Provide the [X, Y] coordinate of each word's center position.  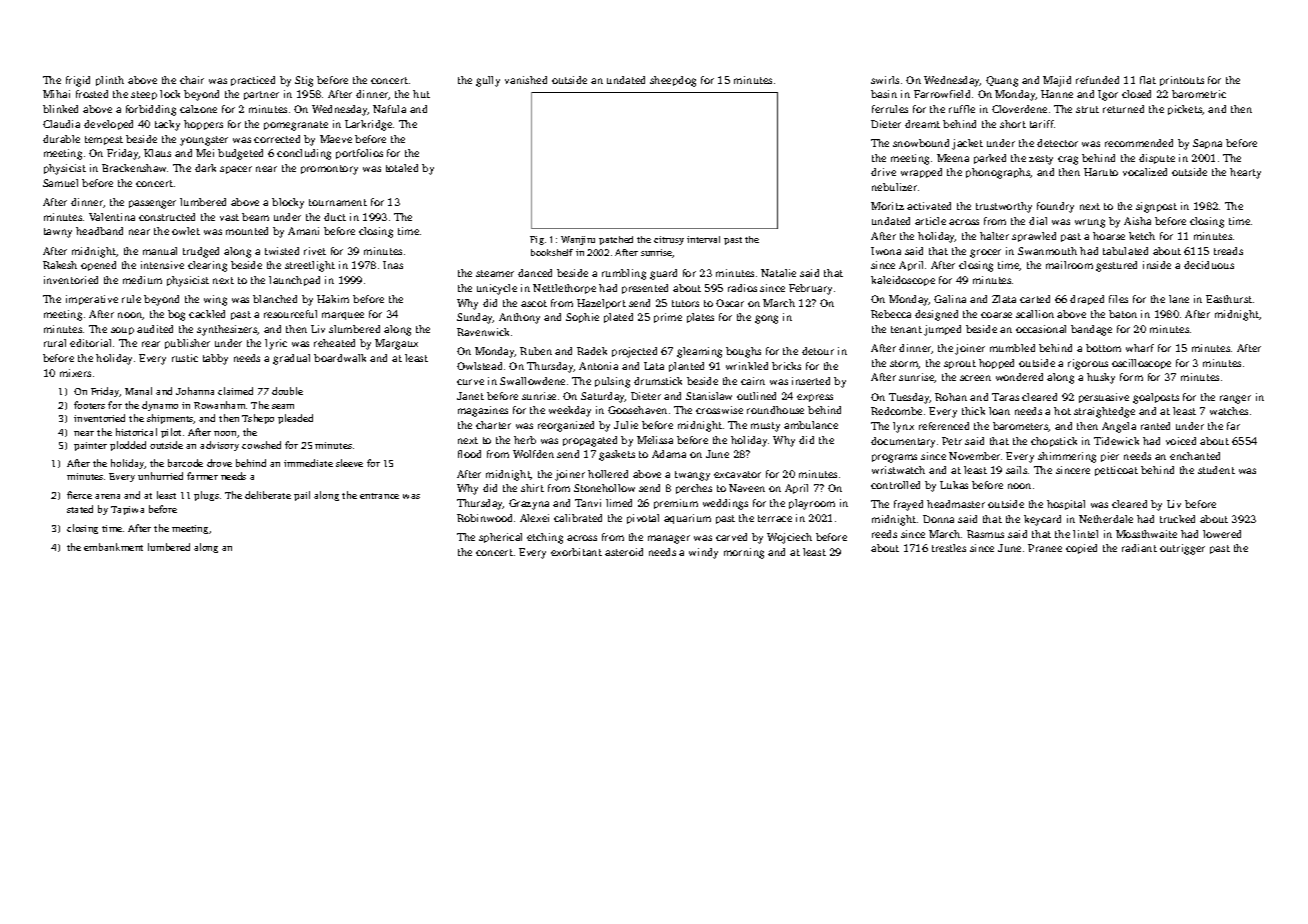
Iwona [886, 251]
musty [765, 427]
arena [107, 496]
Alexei [534, 518]
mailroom [1069, 265]
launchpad [294, 281]
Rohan [951, 397]
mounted [247, 231]
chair [192, 80]
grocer [985, 253]
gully [488, 81]
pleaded [295, 419]
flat [1148, 80]
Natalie [778, 273]
